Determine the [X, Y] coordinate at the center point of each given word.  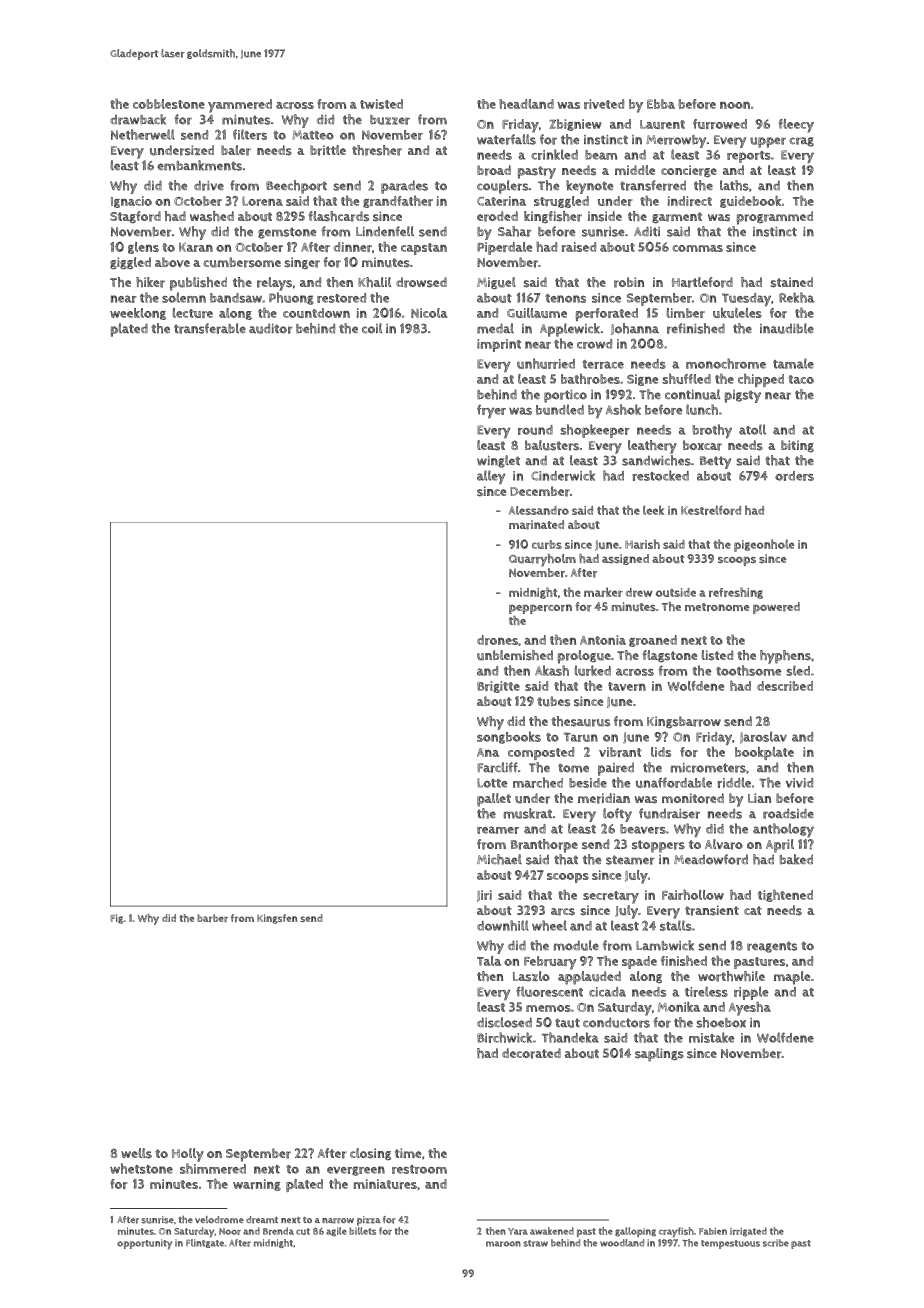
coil [372, 328]
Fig [117, 919]
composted [541, 753]
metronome [717, 607]
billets [362, 1231]
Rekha [796, 297]
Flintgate [205, 1243]
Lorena [262, 201]
